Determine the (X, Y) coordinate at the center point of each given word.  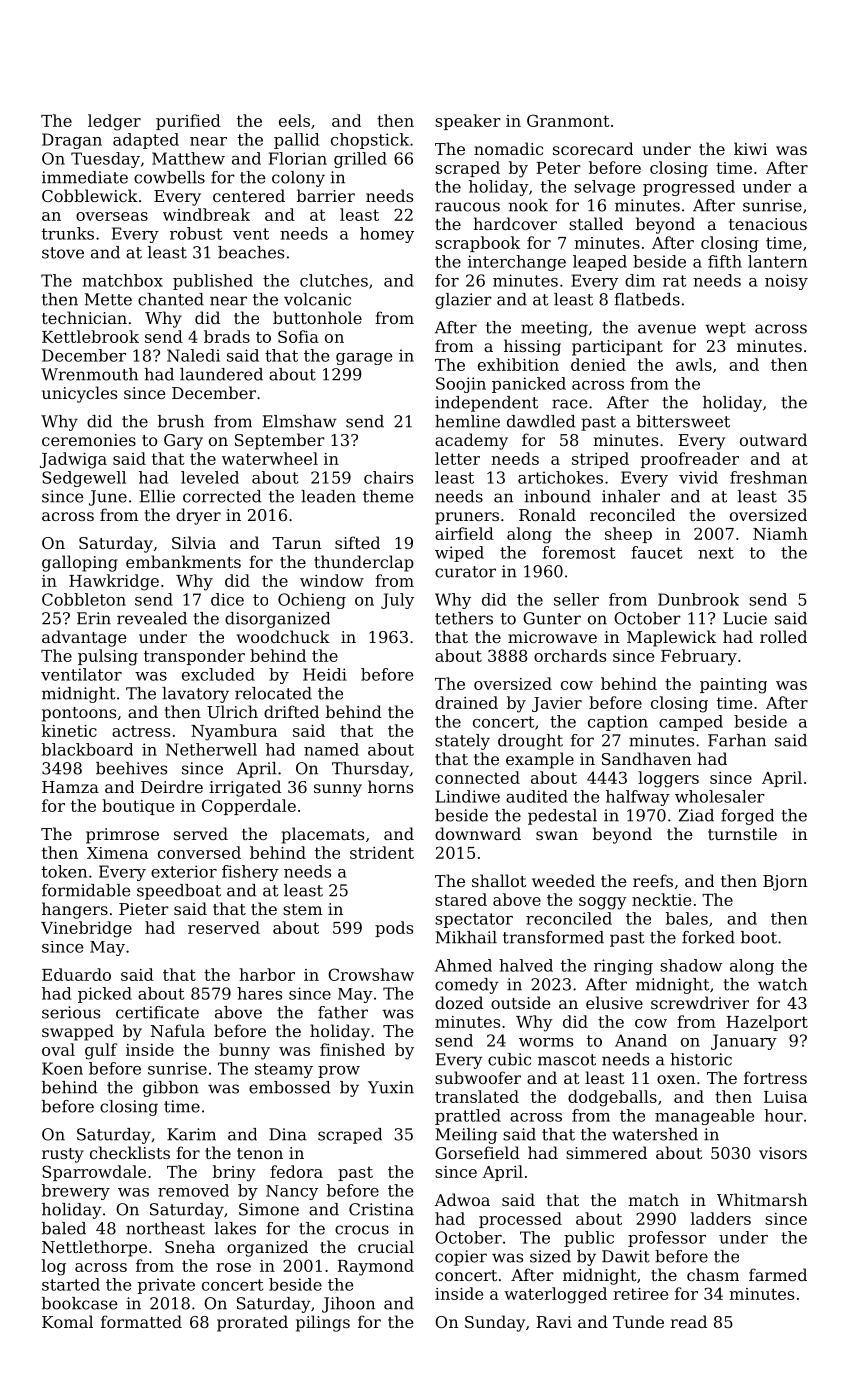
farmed (778, 1274)
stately (462, 742)
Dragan (72, 141)
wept (725, 329)
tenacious (768, 224)
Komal (67, 1321)
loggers (668, 779)
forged (747, 817)
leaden (328, 496)
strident (382, 852)
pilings (323, 1323)
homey (387, 235)
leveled (210, 477)
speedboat (179, 892)
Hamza (70, 787)
